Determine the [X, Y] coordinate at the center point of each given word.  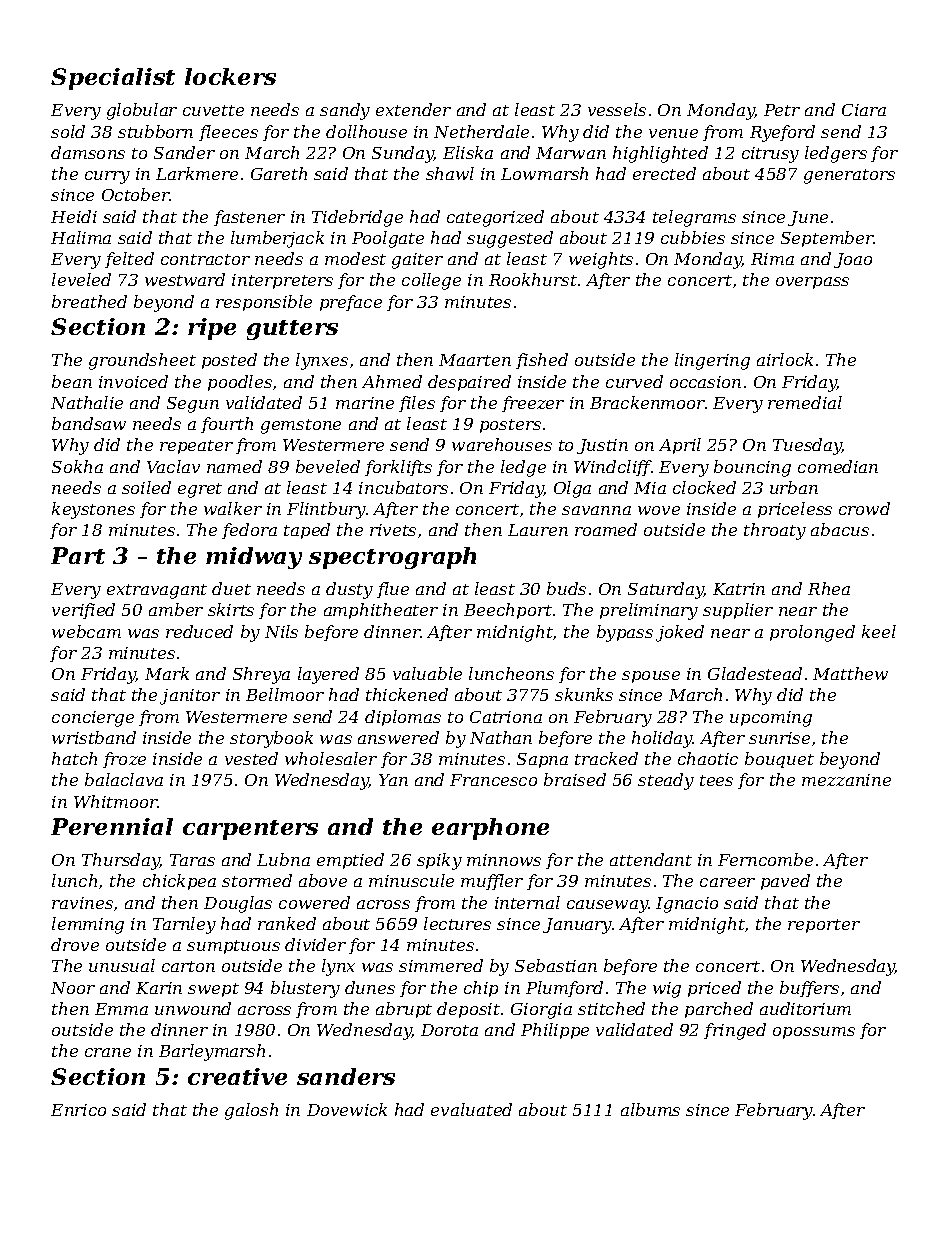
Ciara [864, 110]
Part [78, 555]
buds [566, 588]
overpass [812, 283]
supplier [738, 611]
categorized [495, 218]
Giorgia [541, 1011]
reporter [824, 926]
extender [413, 109]
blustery [305, 989]
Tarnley [184, 925]
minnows [504, 860]
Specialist [113, 79]
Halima [81, 237]
